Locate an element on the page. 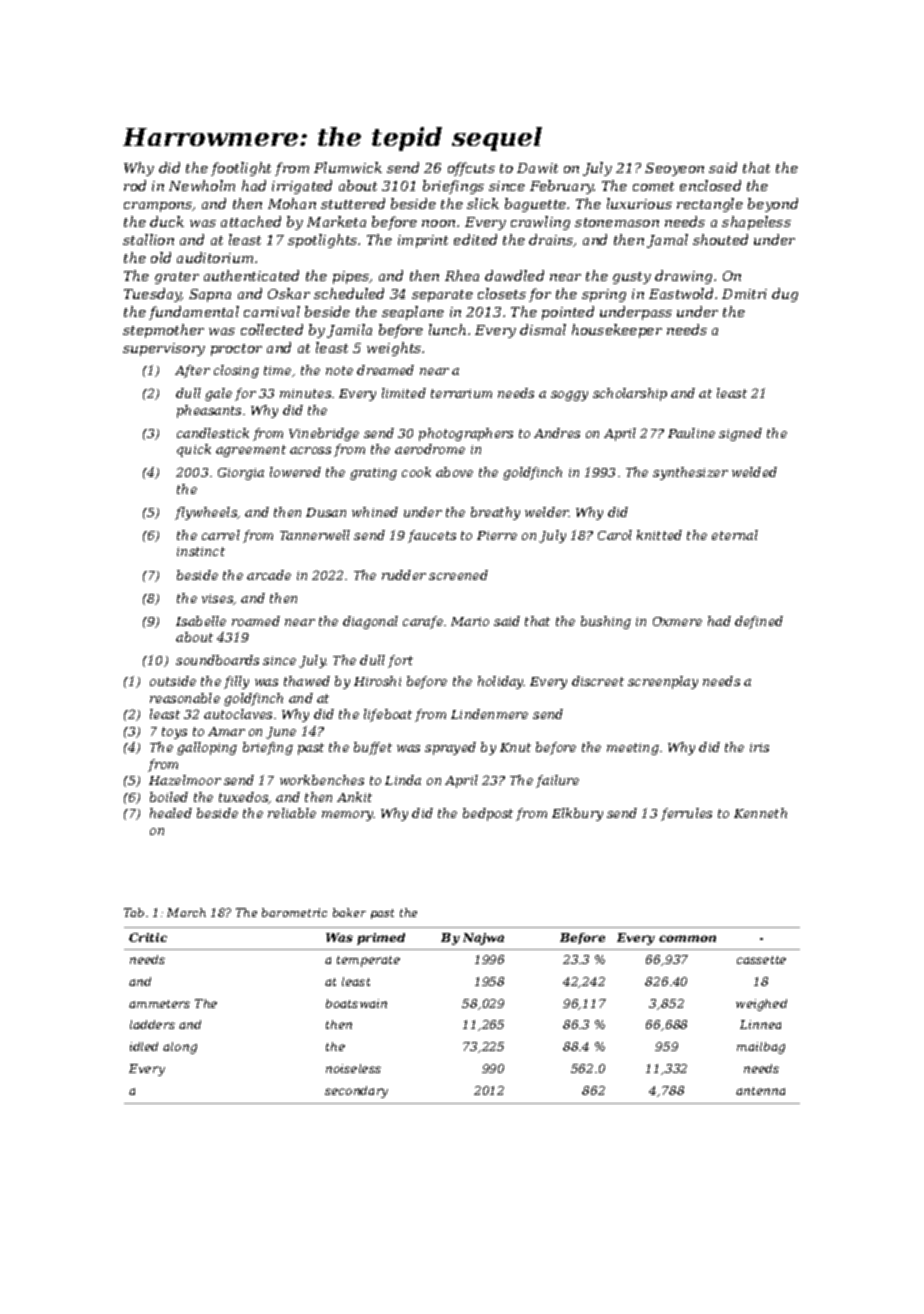 The image size is (924, 1314). secondary is located at coordinates (356, 1092).
